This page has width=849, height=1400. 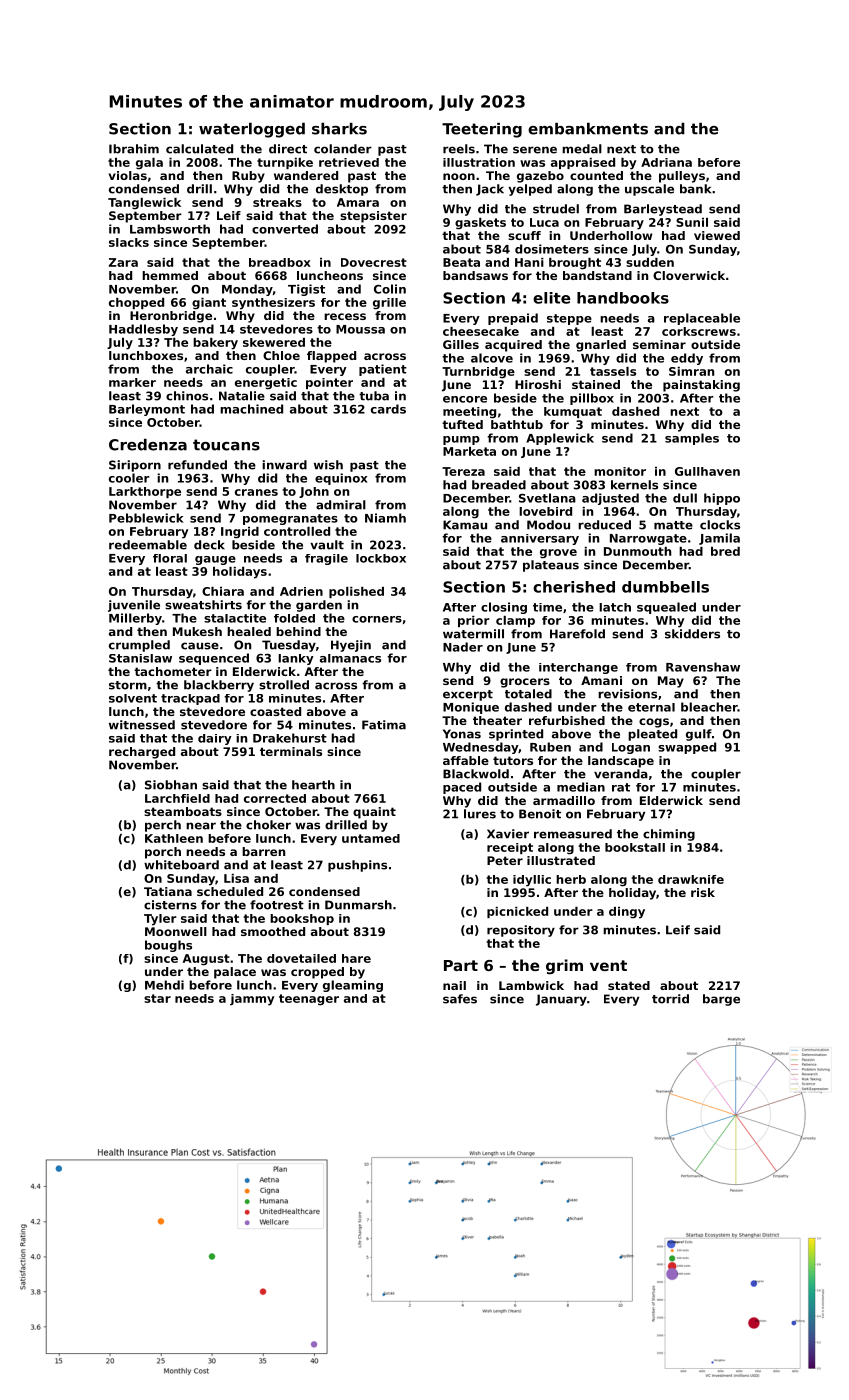 What do you see at coordinates (384, 725) in the page?
I see `Fatima` at bounding box center [384, 725].
